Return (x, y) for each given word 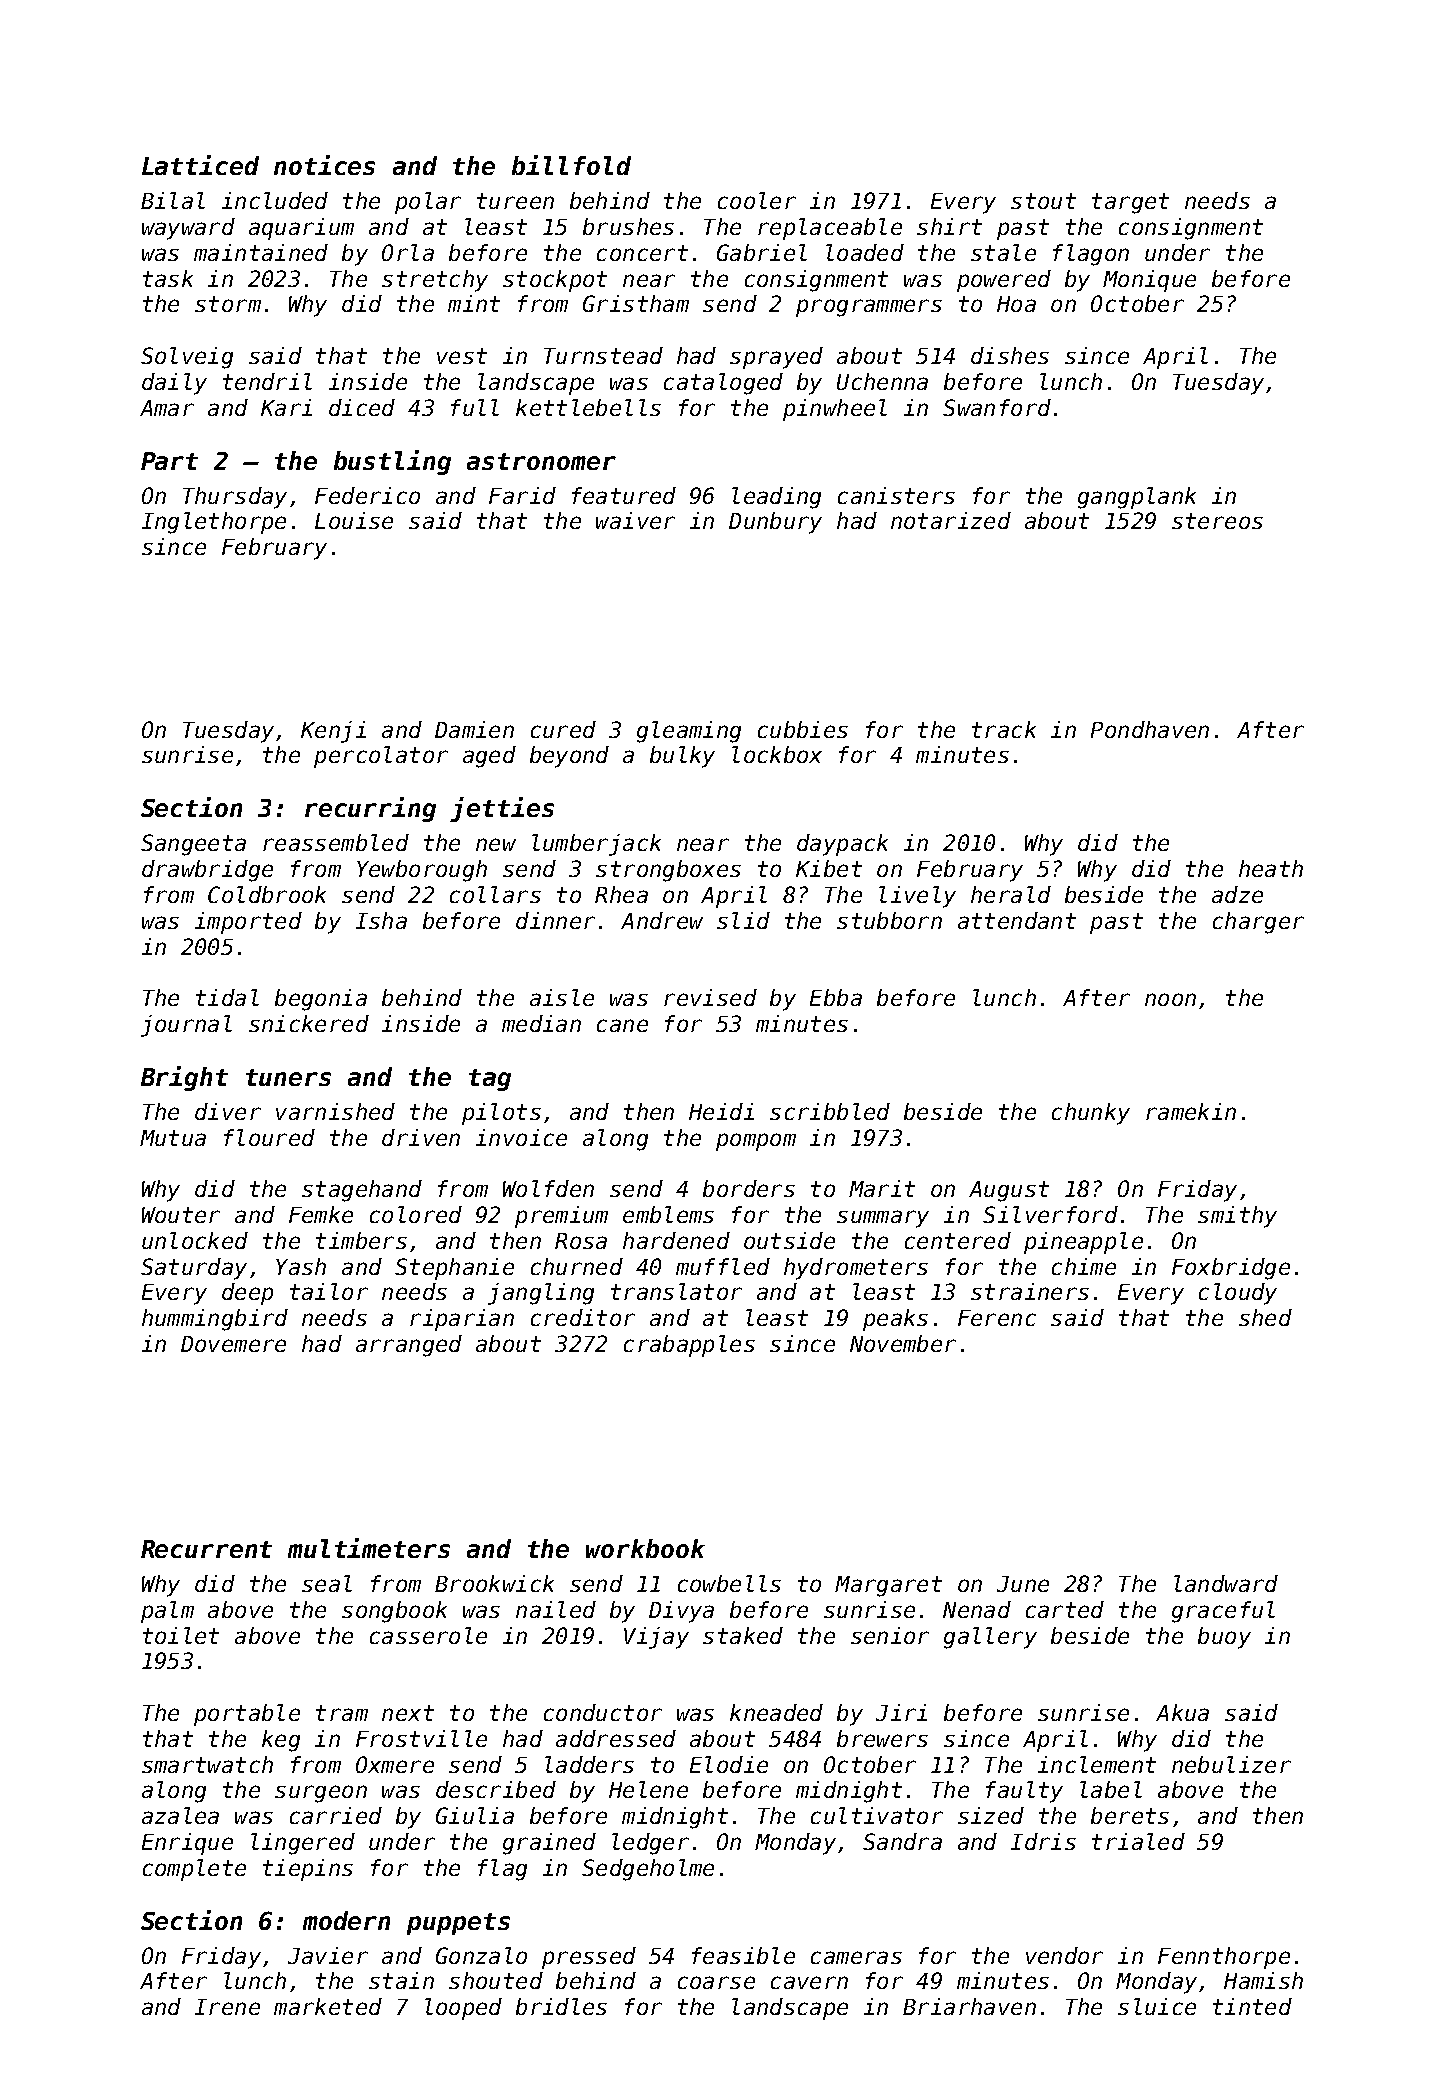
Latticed (200, 165)
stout (1043, 201)
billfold (571, 165)
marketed (328, 2006)
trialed (1138, 1841)
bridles (561, 2006)
